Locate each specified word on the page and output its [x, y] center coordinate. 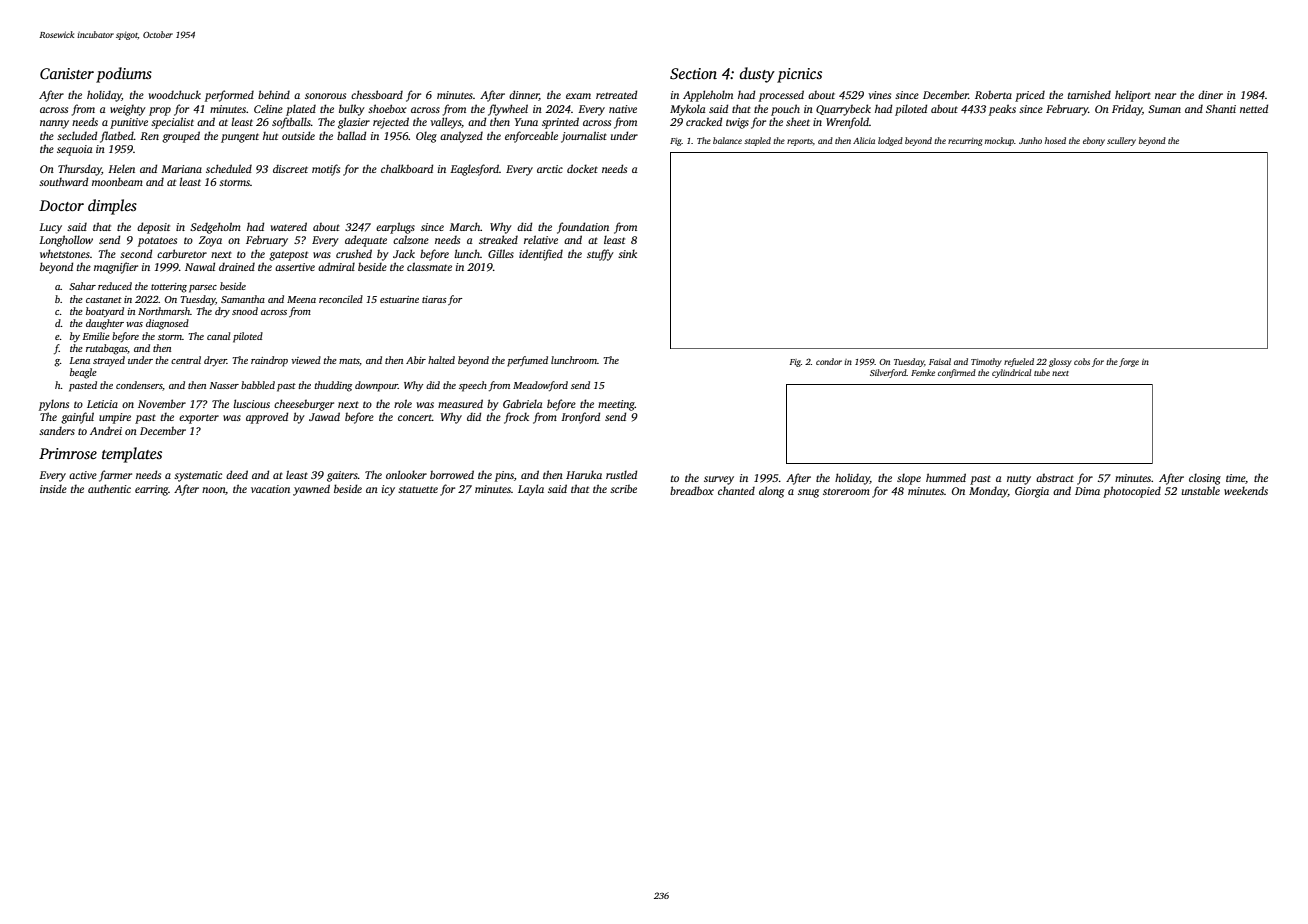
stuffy [600, 255]
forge [1129, 362]
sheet [798, 121]
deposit [153, 228]
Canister [67, 74]
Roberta [993, 94]
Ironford [580, 418]
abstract [1055, 477]
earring [152, 490]
